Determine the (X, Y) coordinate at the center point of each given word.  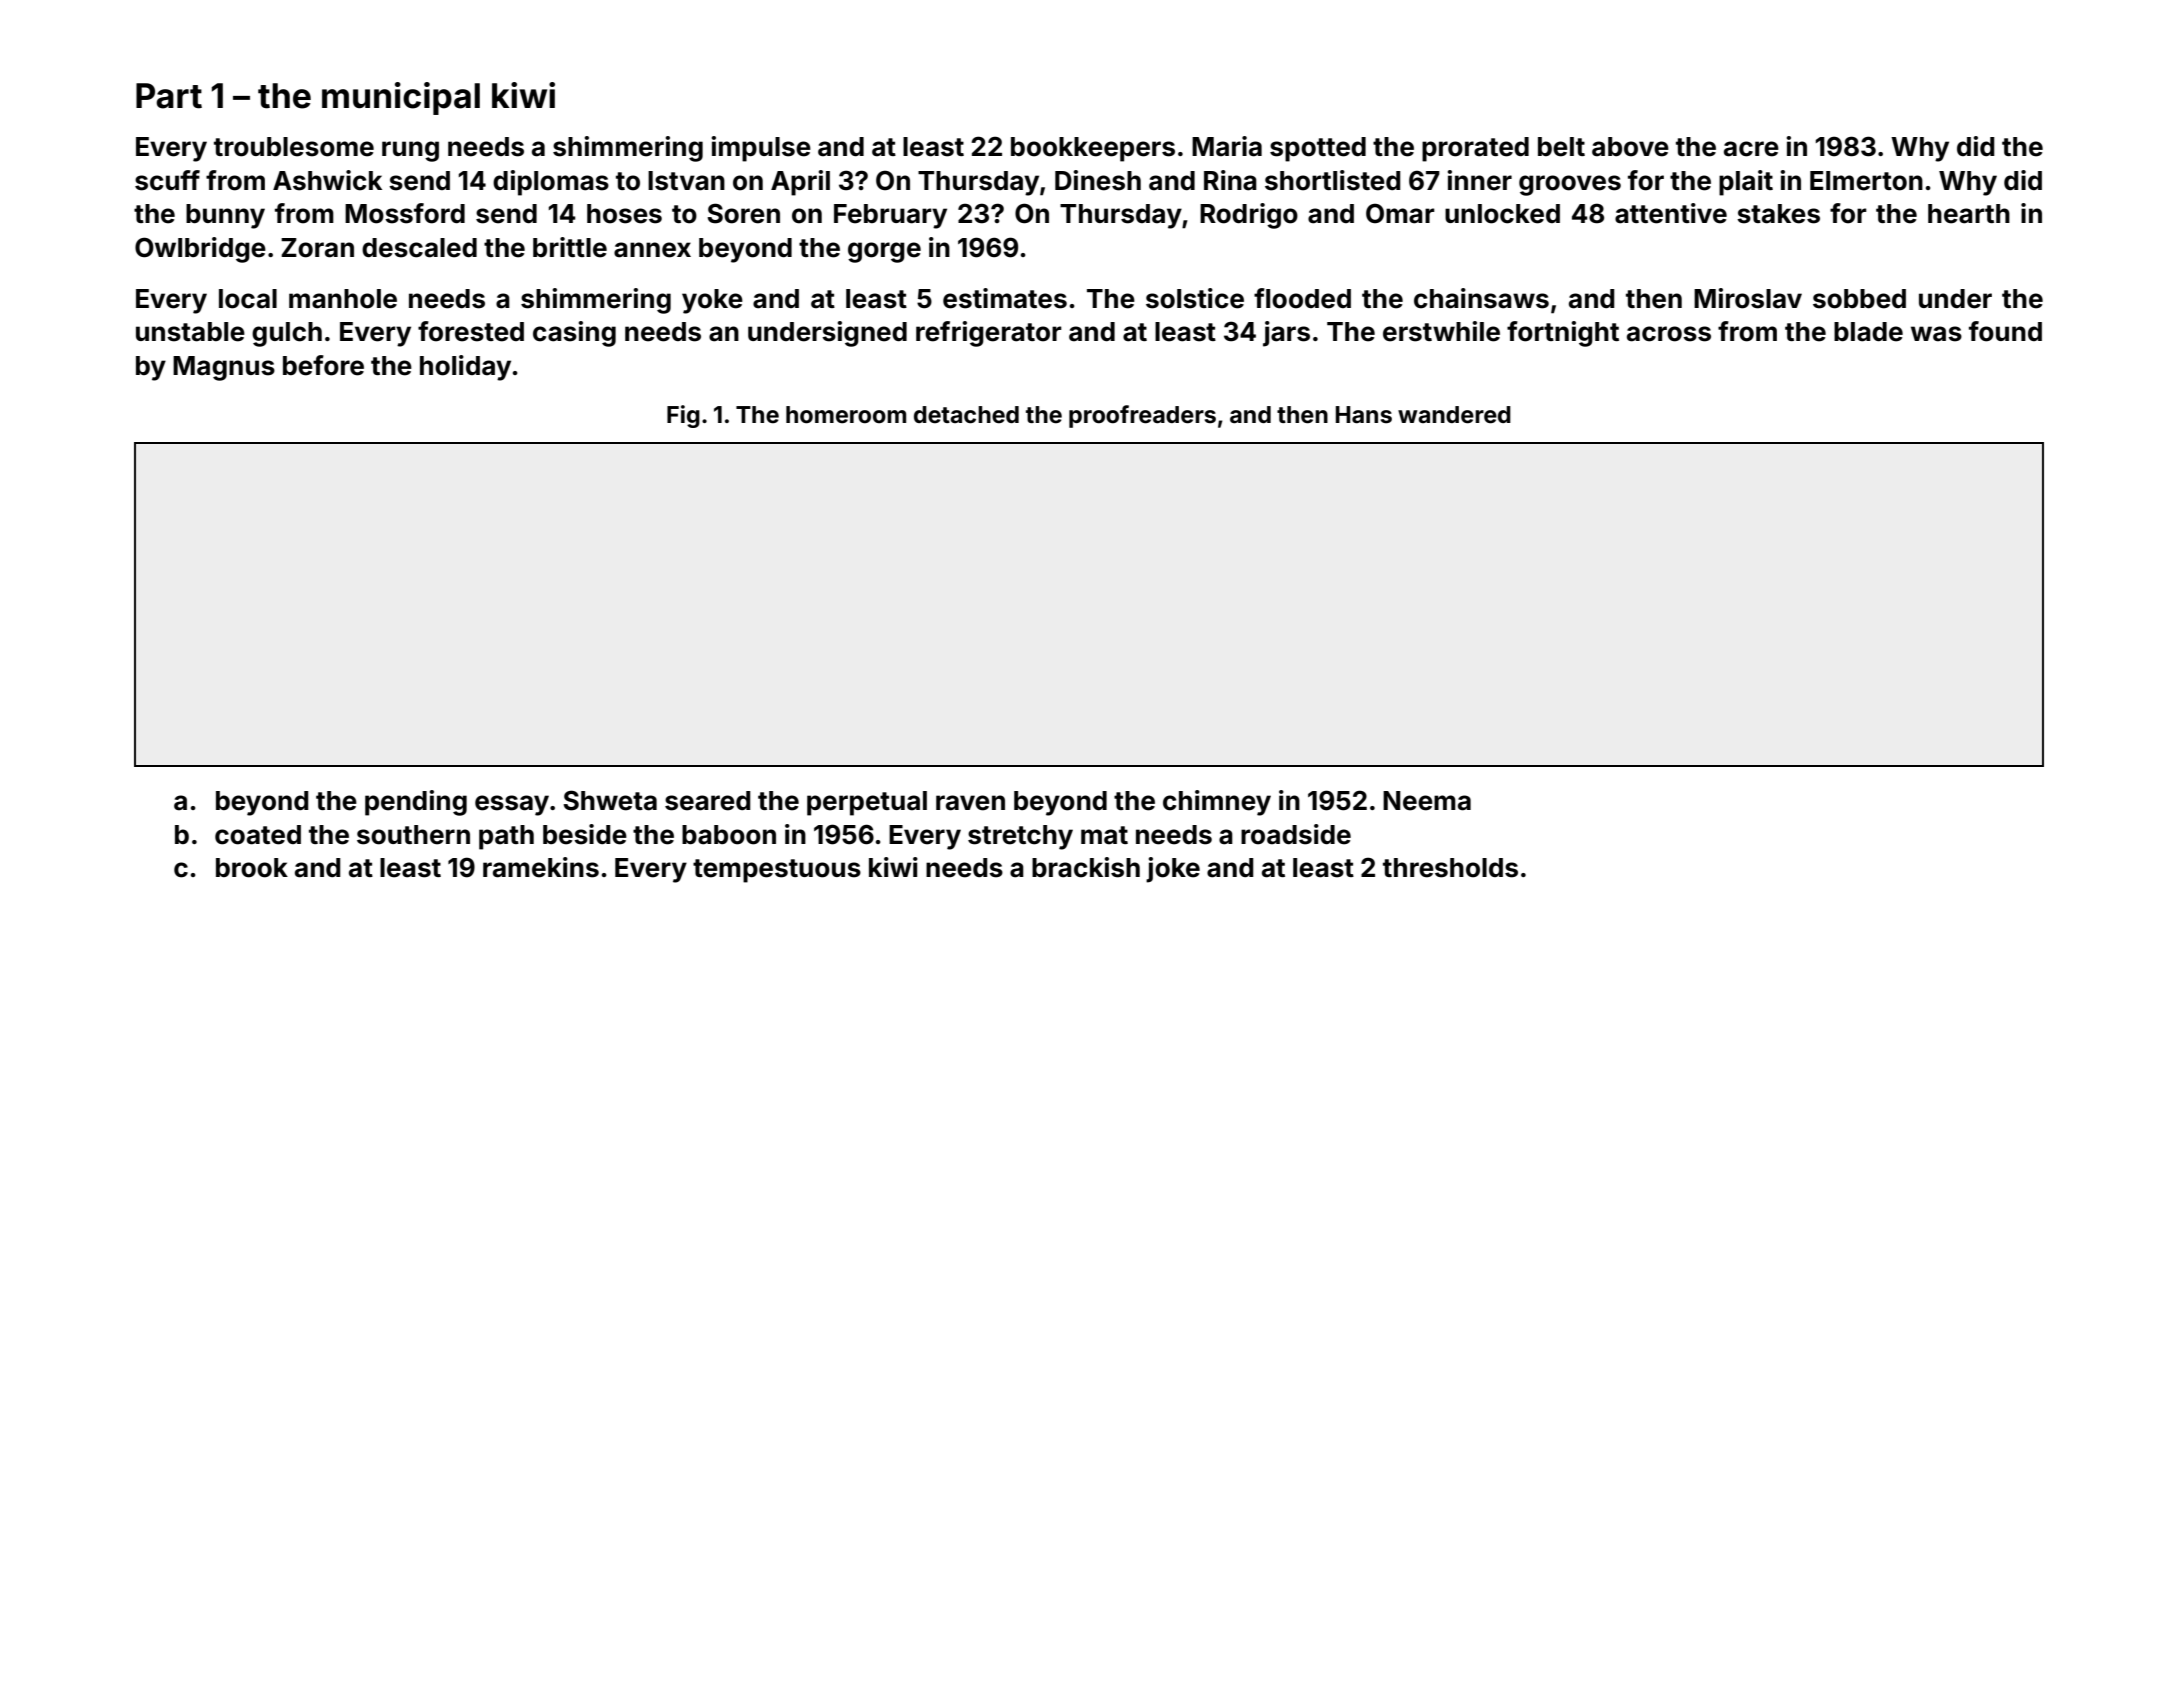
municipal (401, 98)
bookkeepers (1093, 149)
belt (1561, 147)
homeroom (846, 415)
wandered (1454, 415)
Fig (683, 416)
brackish (1086, 867)
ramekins (541, 867)
